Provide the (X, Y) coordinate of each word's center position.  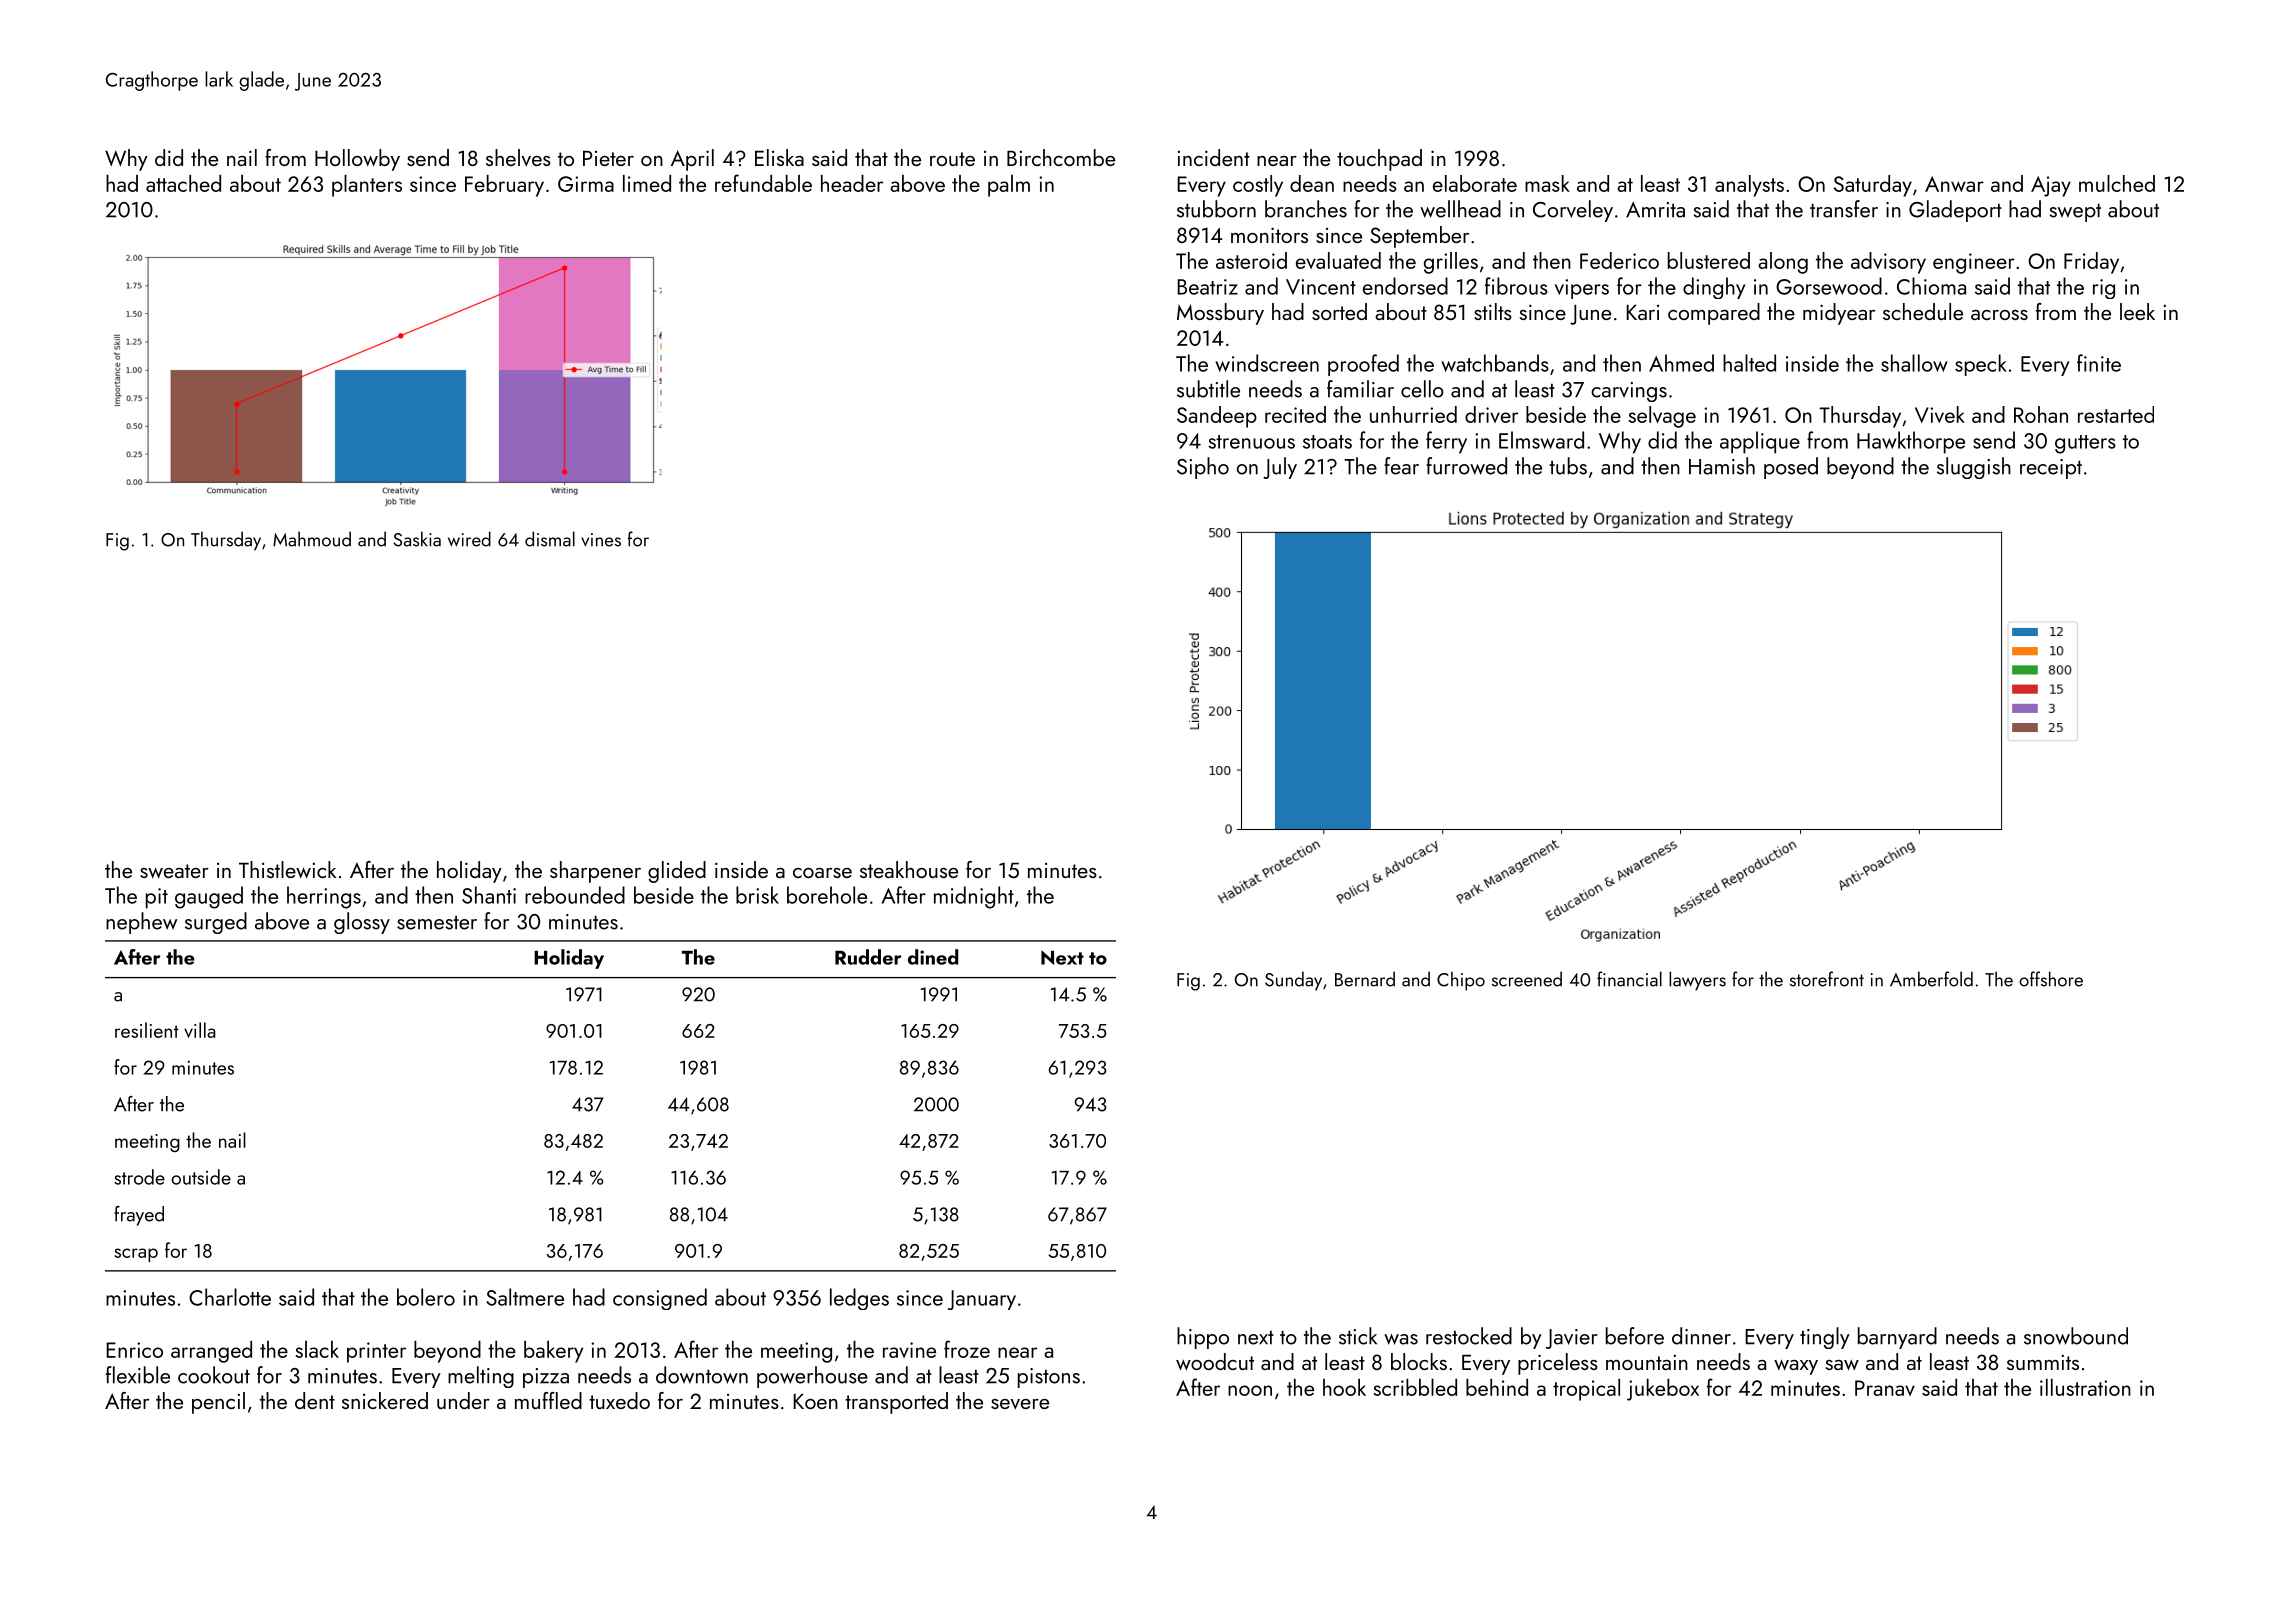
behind (1497, 1387)
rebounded (575, 895)
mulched (2117, 183)
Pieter (608, 158)
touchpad (1379, 160)
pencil (218, 1403)
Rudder (868, 957)
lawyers (1697, 981)
